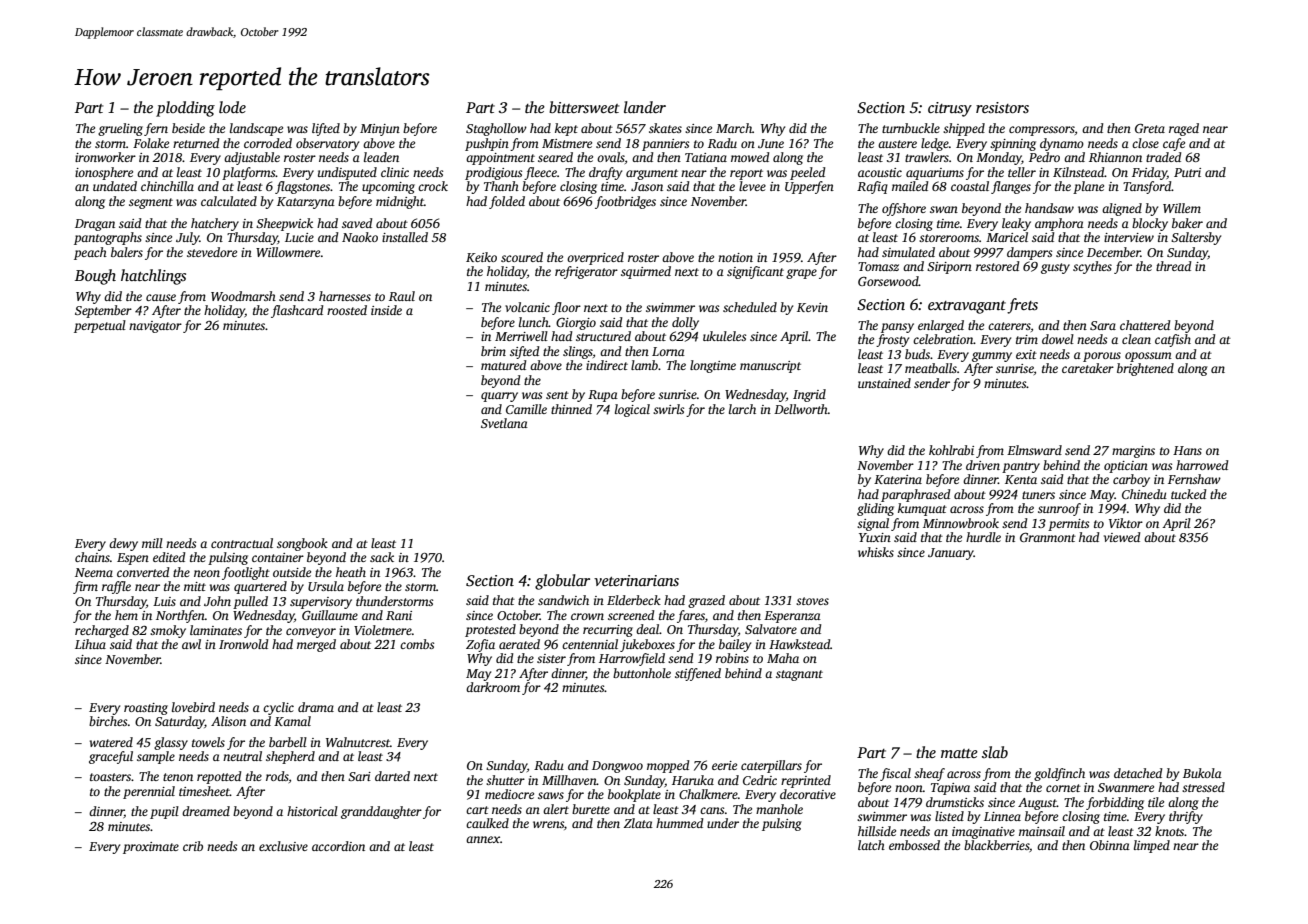  I want to click on lander, so click(645, 107).
